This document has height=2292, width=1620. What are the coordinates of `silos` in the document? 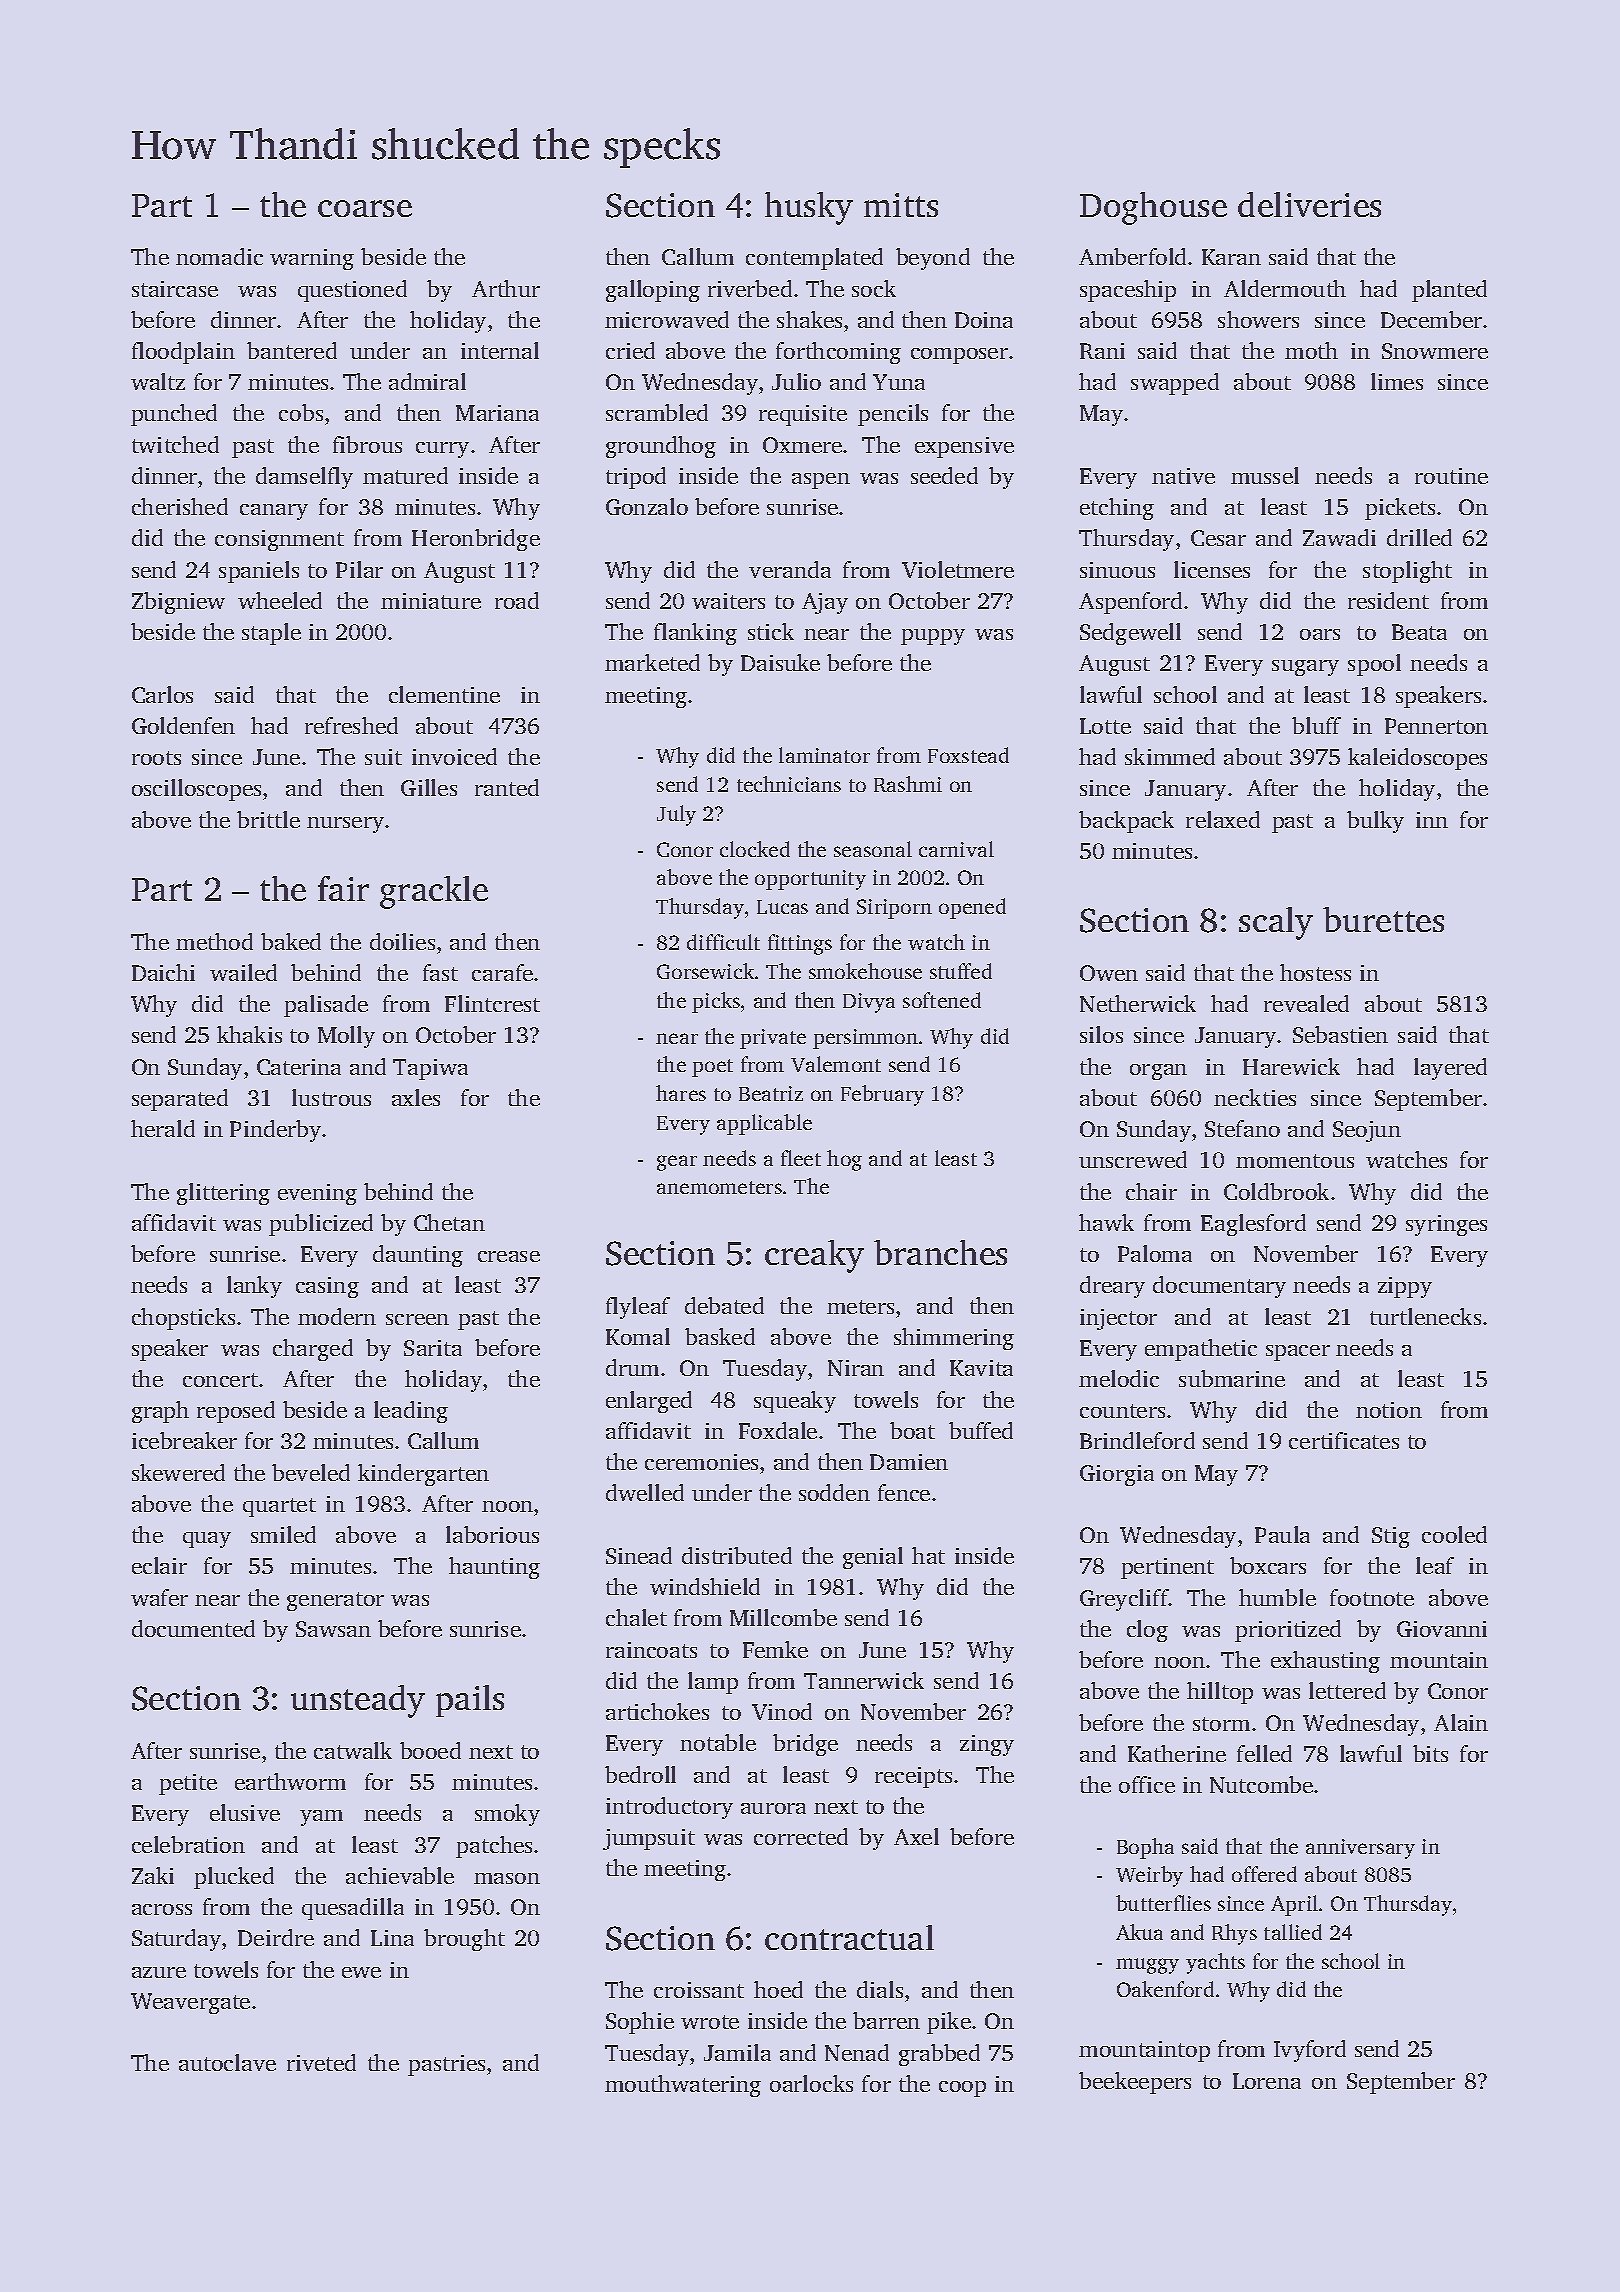 It's located at (1101, 1034).
